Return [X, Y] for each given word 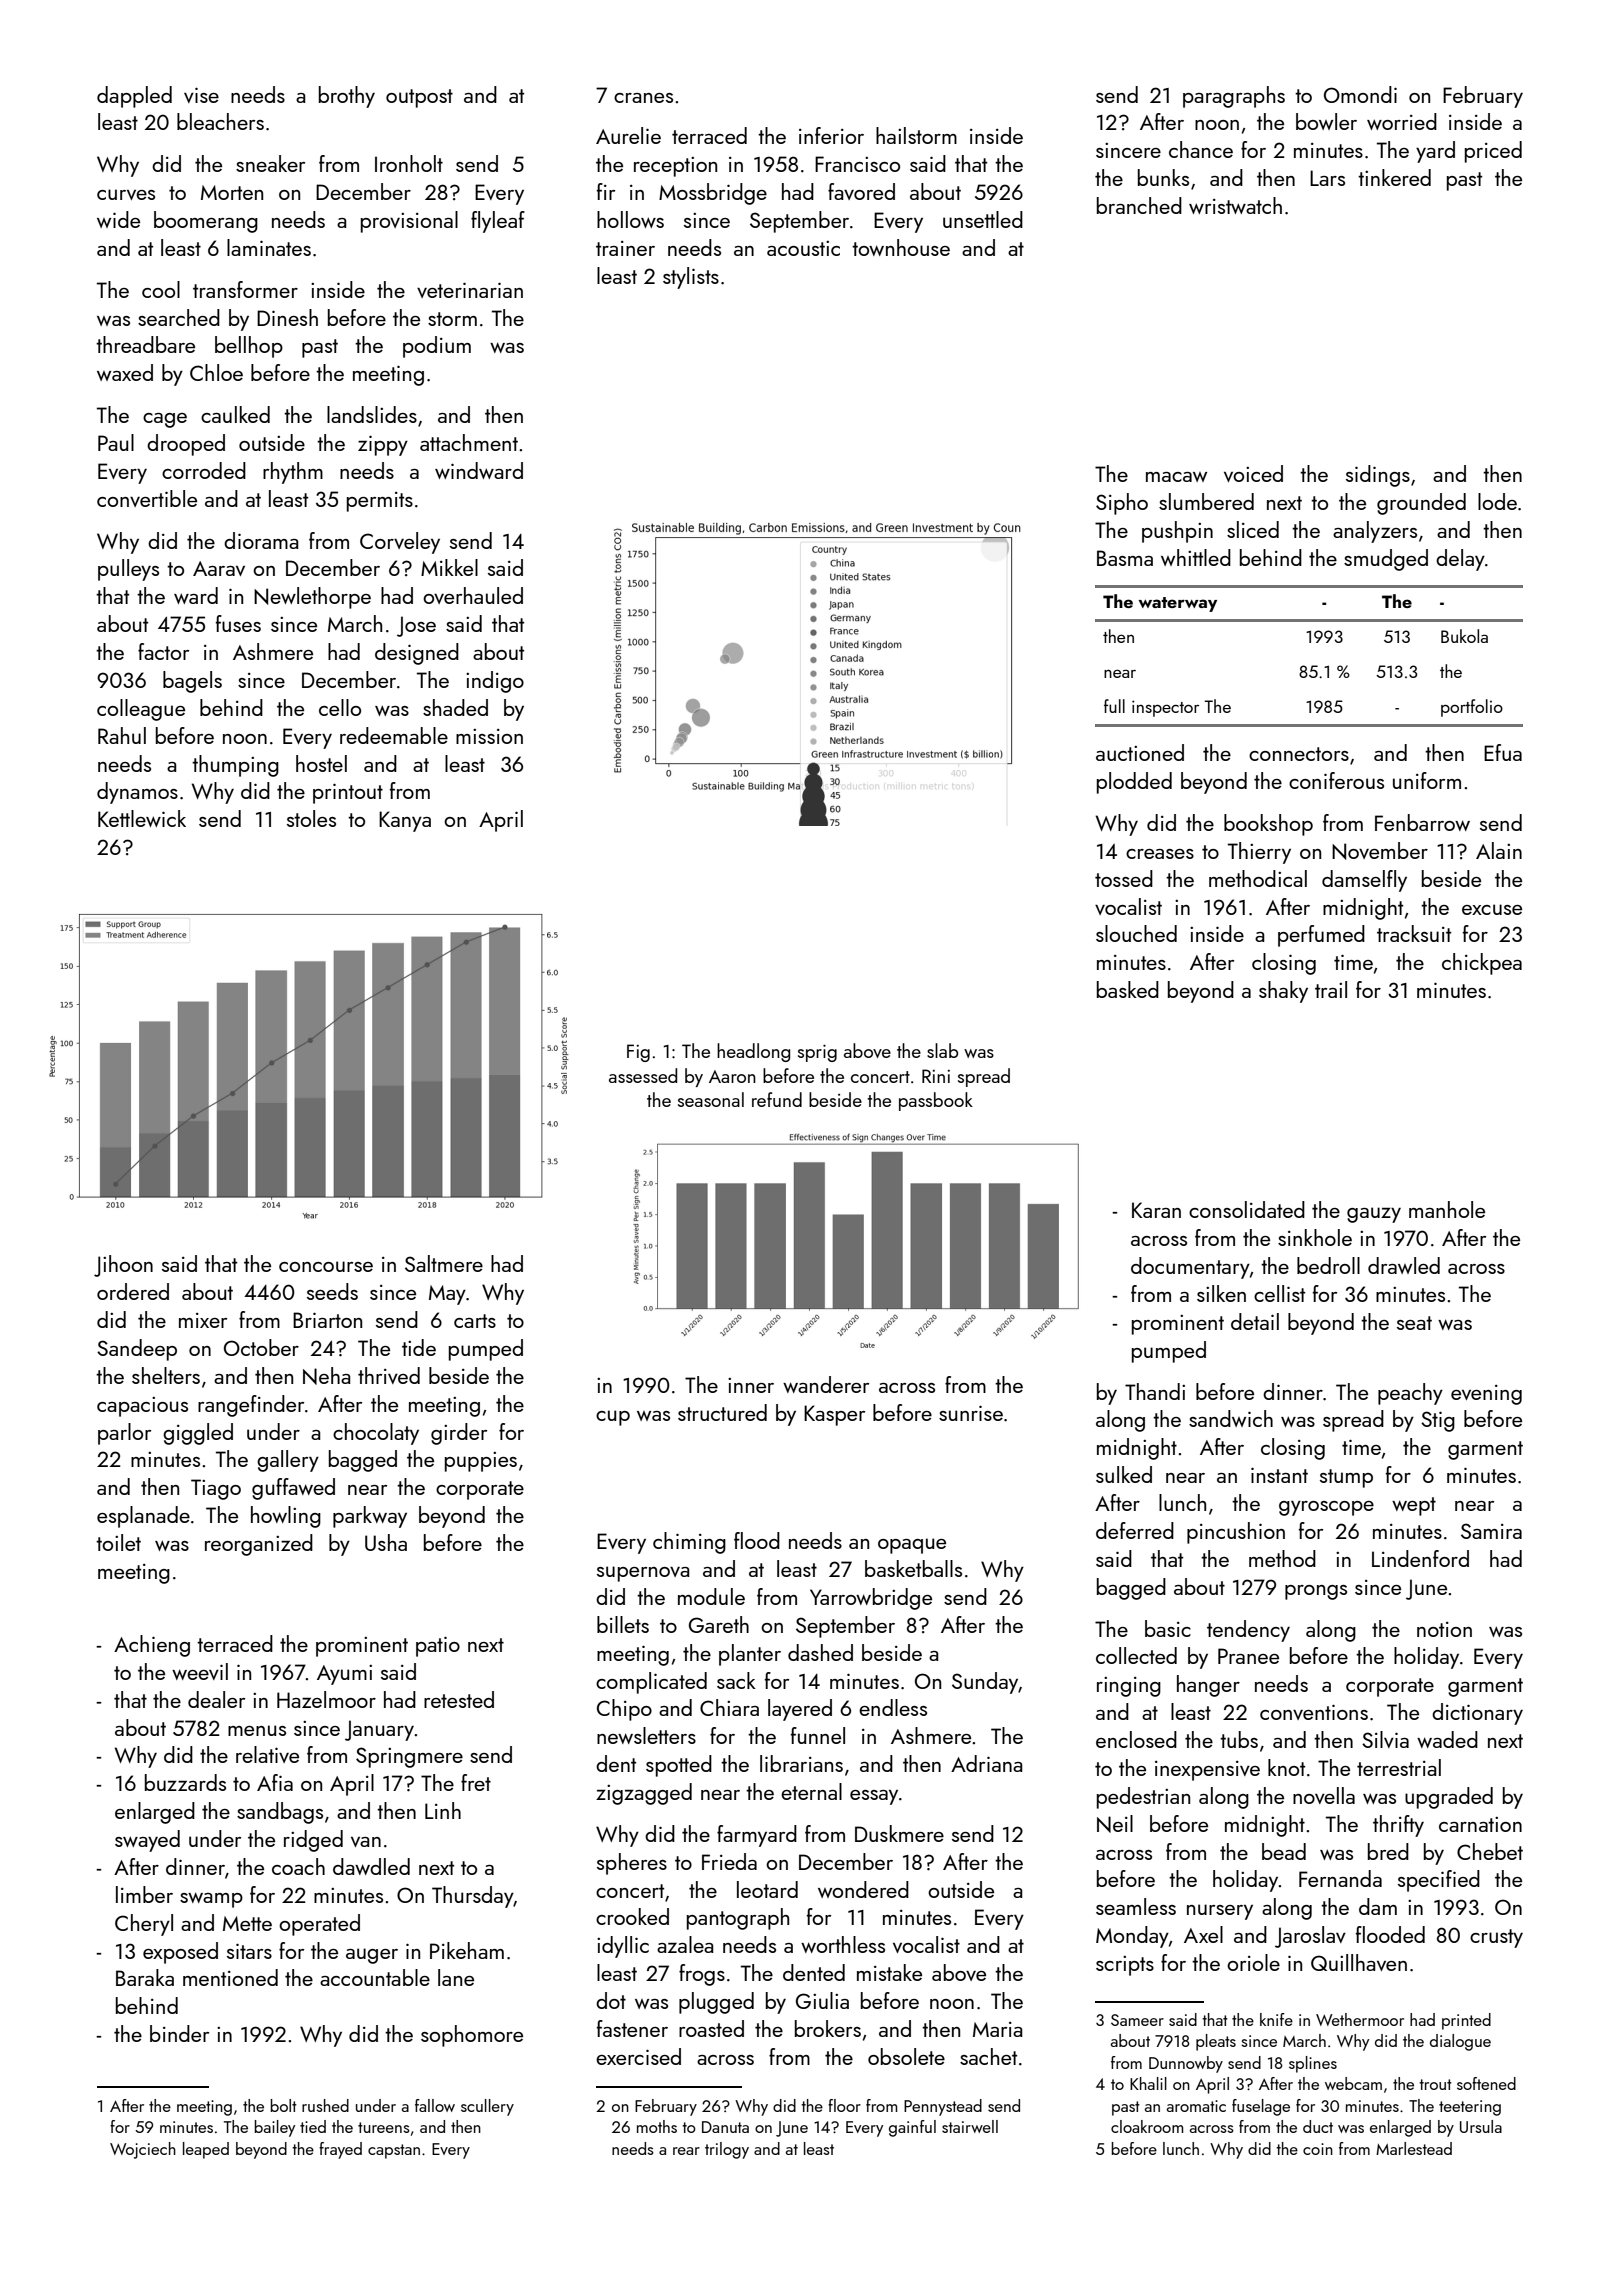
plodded [1134, 783]
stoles [311, 818]
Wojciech [143, 2150]
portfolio [1472, 708]
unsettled [983, 219]
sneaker [270, 163]
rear [686, 2151]
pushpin [1177, 532]
